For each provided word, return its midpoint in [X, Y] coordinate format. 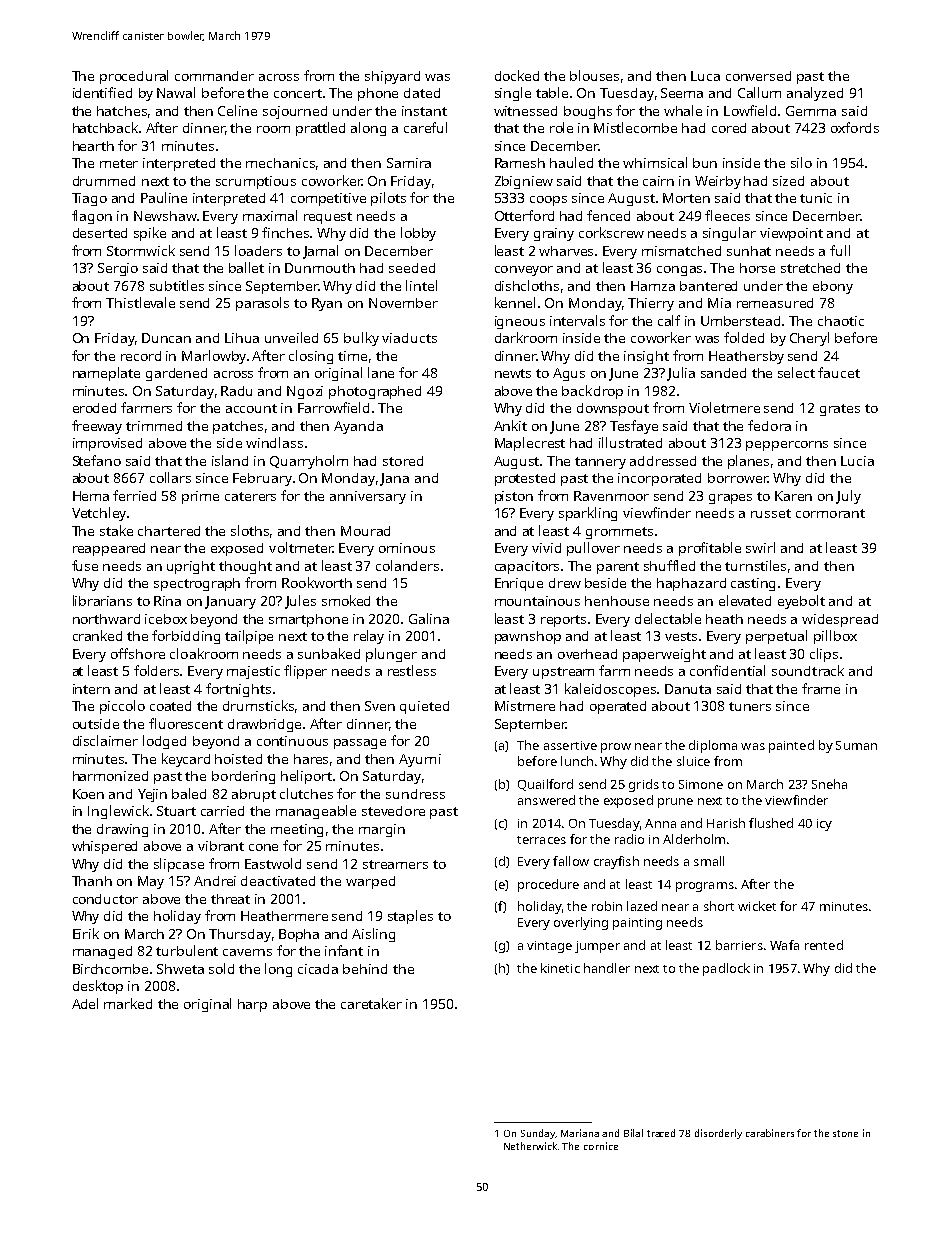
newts [513, 373]
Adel [85, 1003]
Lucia [857, 461]
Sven [380, 706]
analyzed [815, 94]
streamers [395, 864]
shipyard [392, 77]
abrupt [254, 795]
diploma [713, 746]
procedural [134, 77]
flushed [771, 823]
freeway [97, 427]
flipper [305, 672]
